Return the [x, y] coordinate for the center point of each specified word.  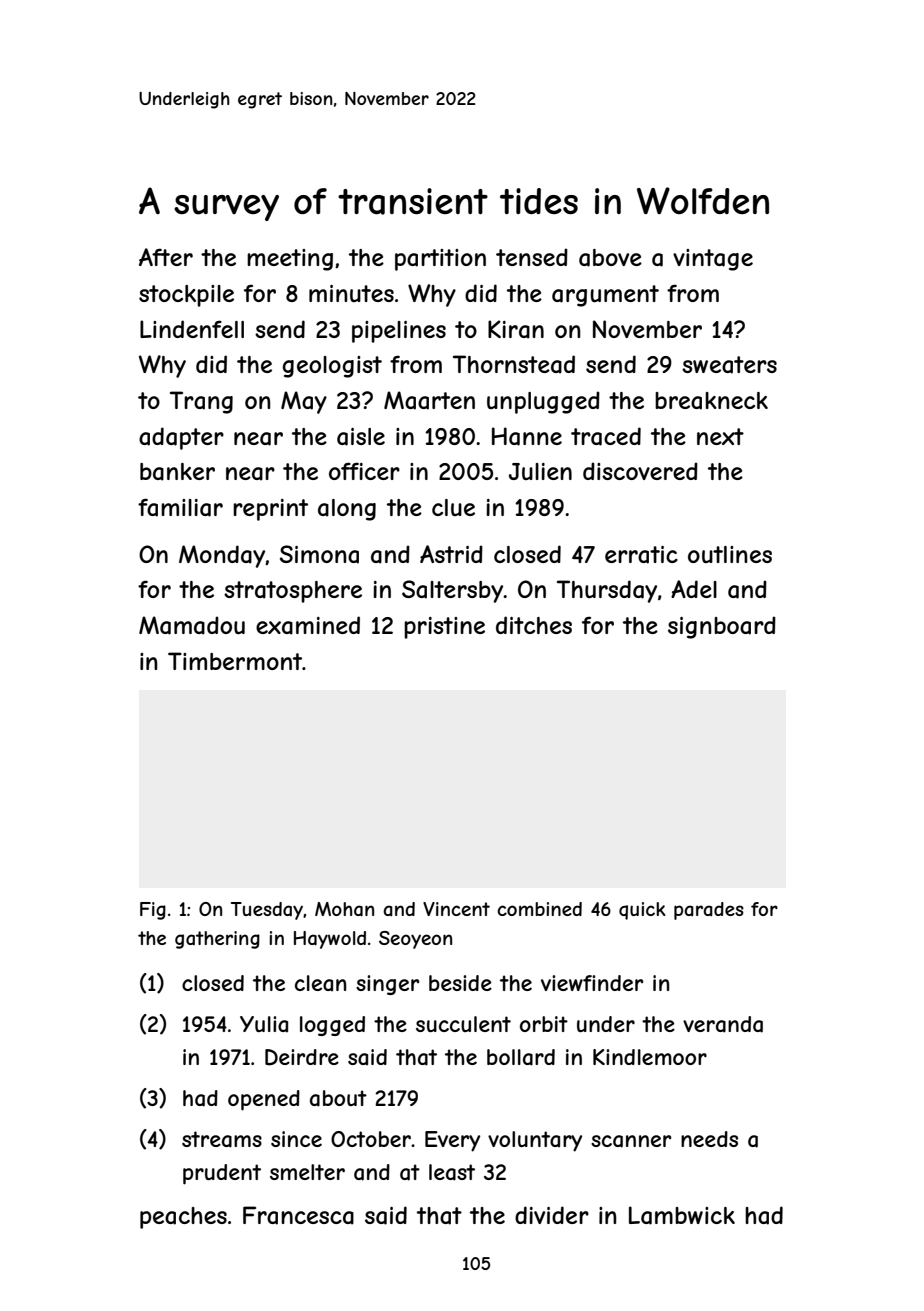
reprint [270, 510]
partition [440, 260]
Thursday [607, 591]
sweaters [729, 365]
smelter [307, 1172]
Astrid [451, 554]
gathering [217, 940]
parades [709, 911]
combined [539, 909]
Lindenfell [192, 329]
